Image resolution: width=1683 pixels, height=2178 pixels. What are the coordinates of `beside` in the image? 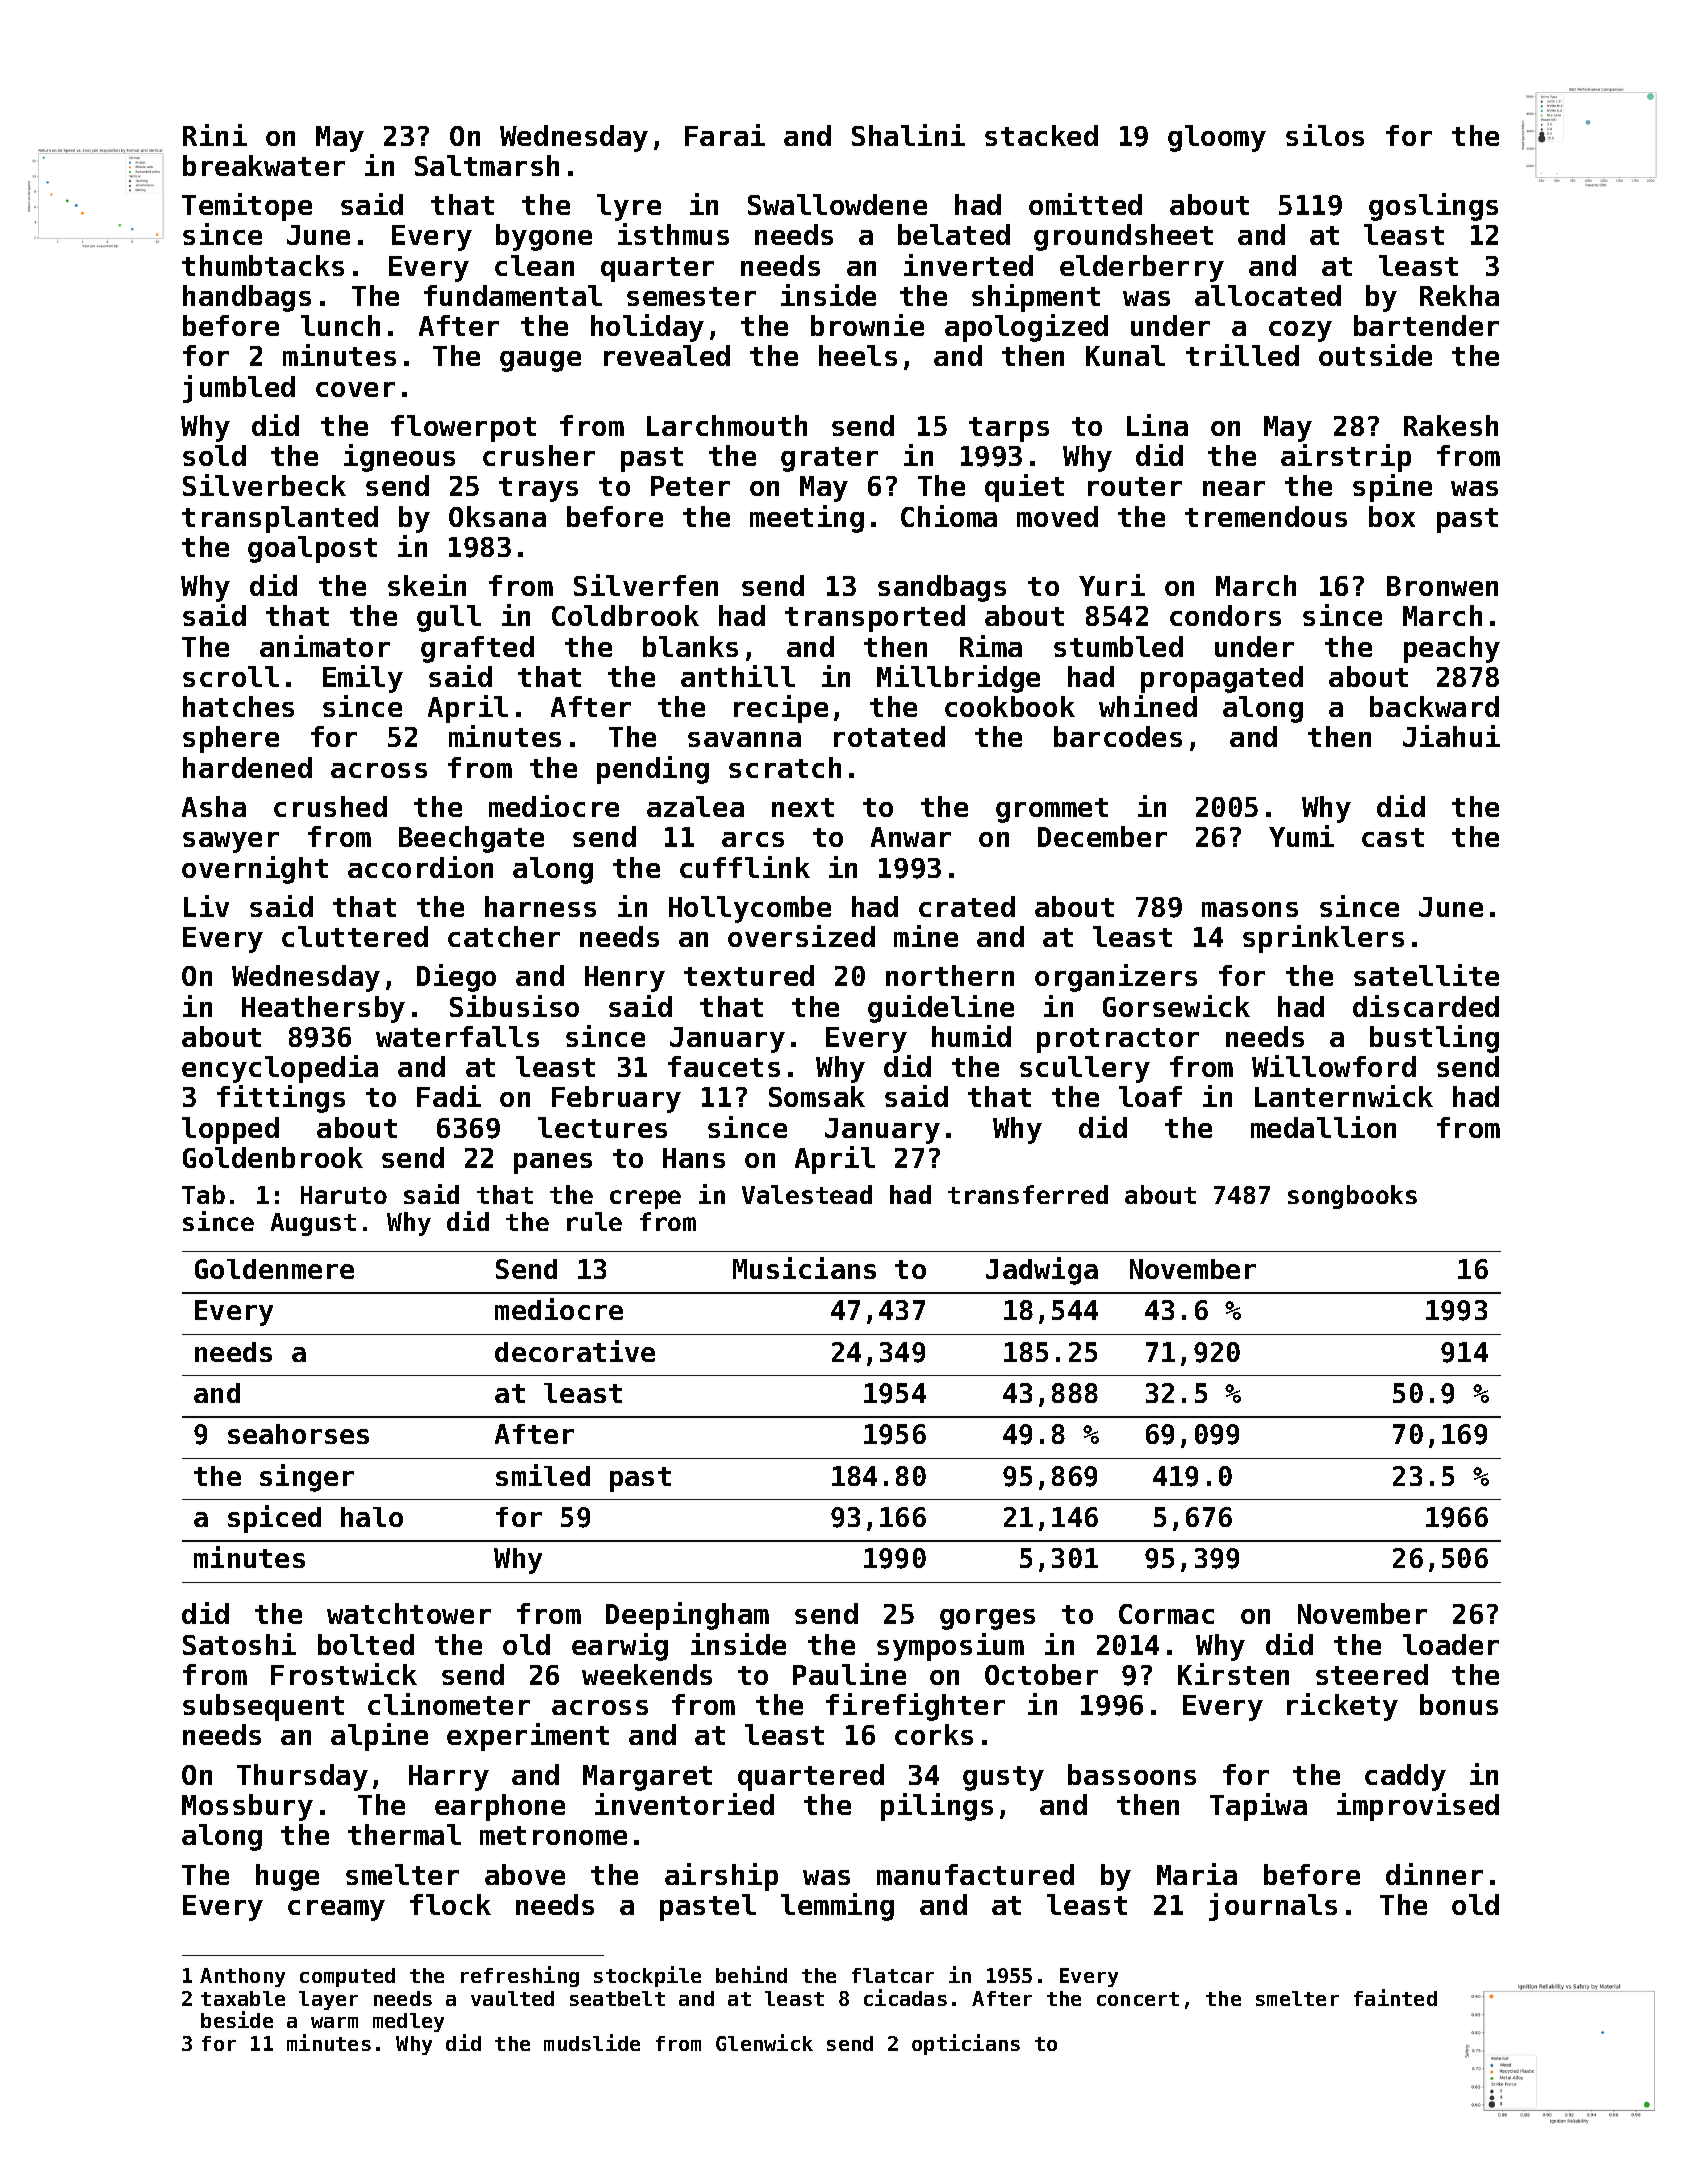 It's located at (237, 2019).
